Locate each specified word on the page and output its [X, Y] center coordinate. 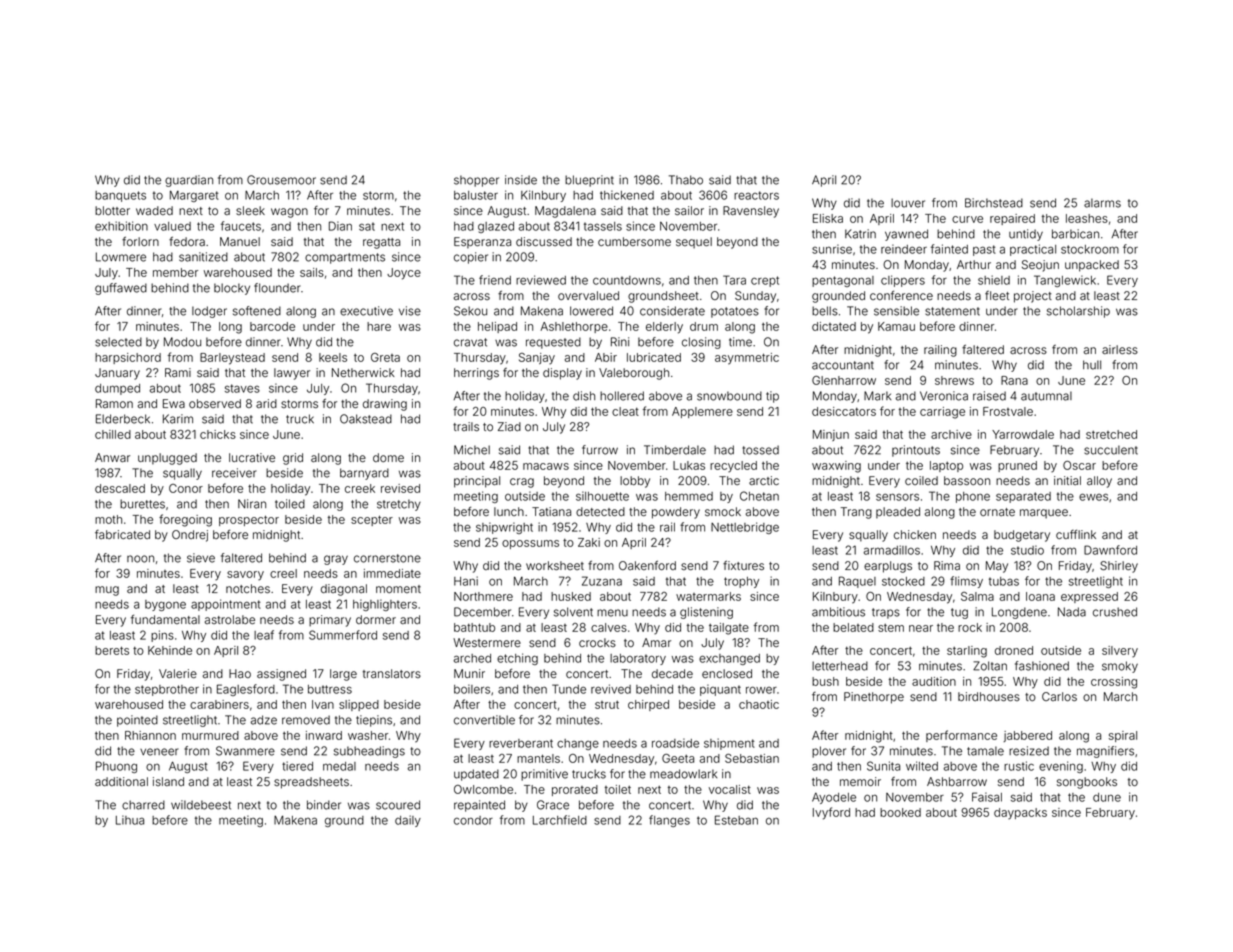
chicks [218, 434]
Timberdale [675, 450]
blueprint [589, 181]
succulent [1111, 450]
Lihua [130, 820]
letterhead [840, 666]
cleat [625, 411]
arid [266, 403]
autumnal [1046, 396]
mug [107, 591]
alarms [1102, 203]
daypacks [1020, 814]
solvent [573, 612]
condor [473, 820]
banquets [120, 196]
